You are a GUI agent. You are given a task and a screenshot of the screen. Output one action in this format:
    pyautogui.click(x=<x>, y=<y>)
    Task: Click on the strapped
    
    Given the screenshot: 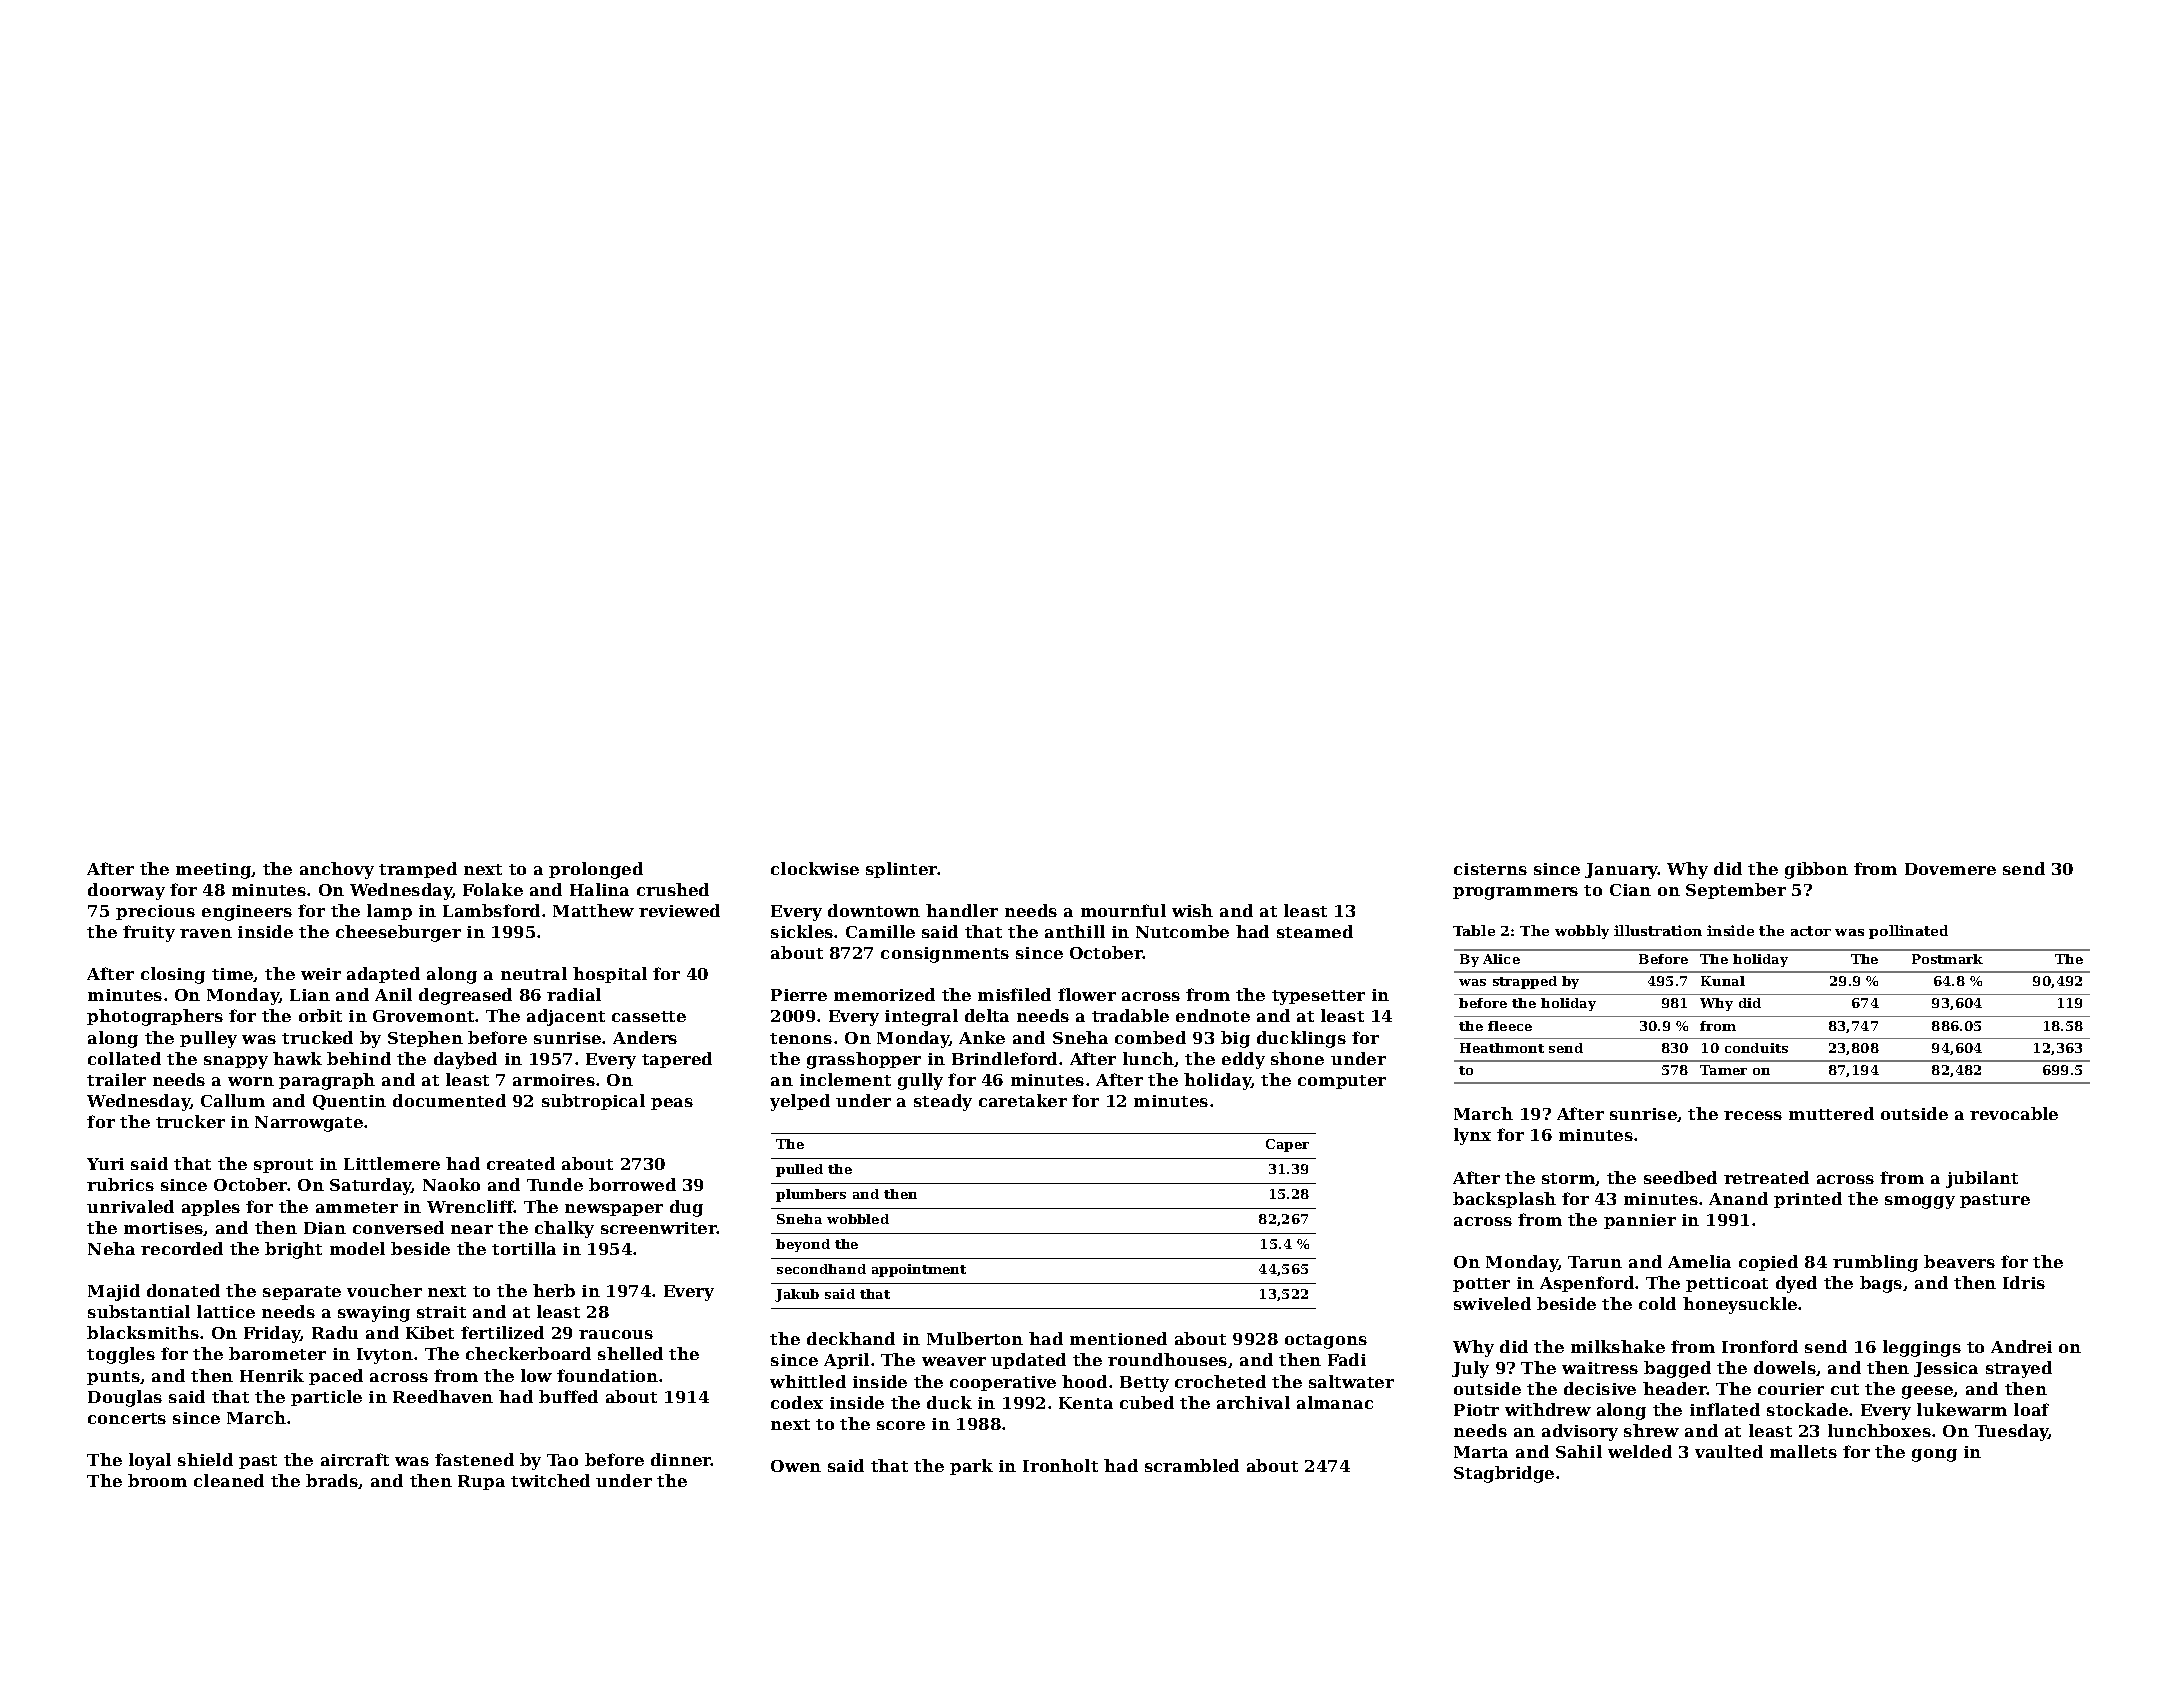 What is the action you would take?
    pyautogui.click(x=1525, y=982)
